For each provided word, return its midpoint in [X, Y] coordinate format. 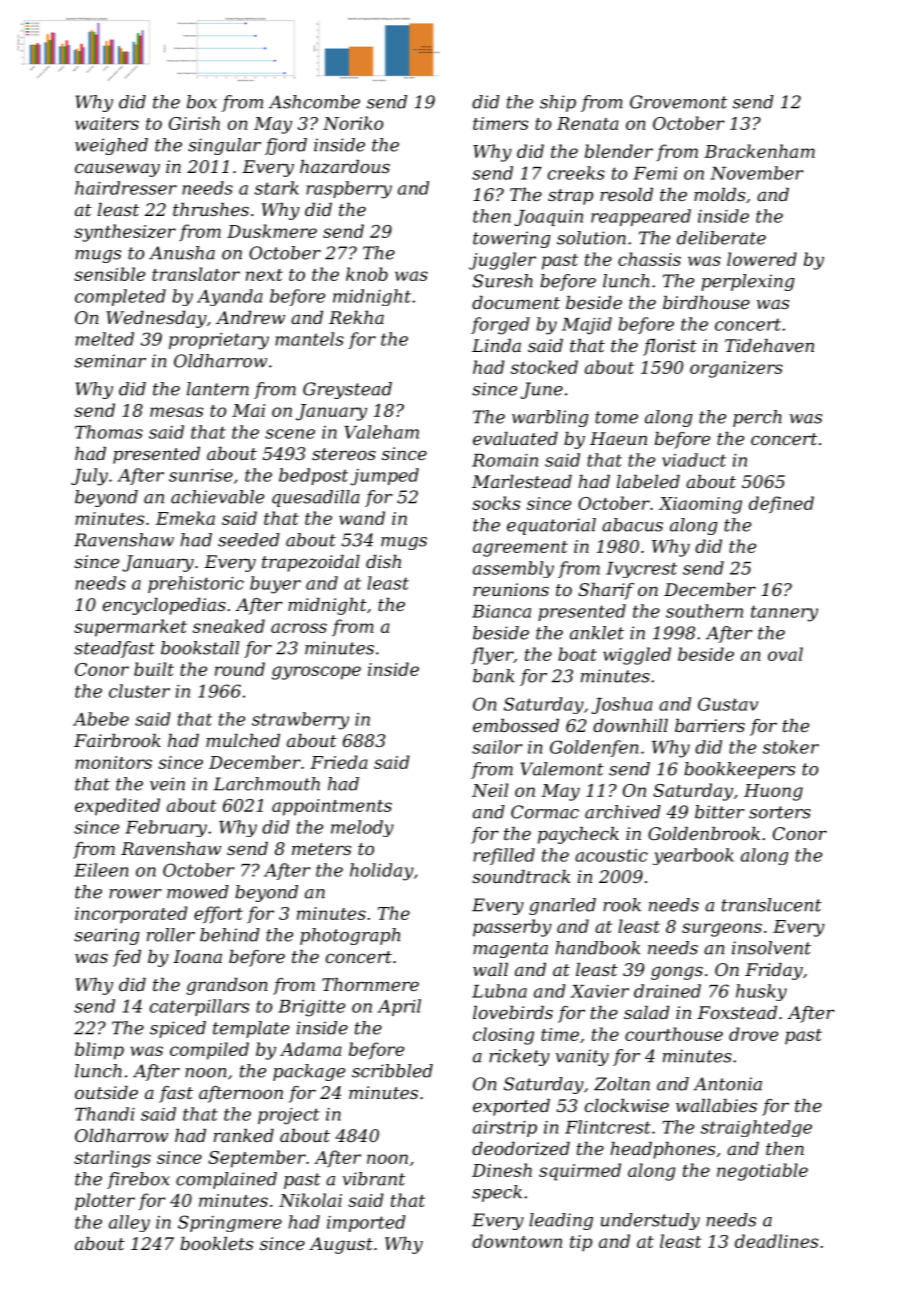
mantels [309, 339]
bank [494, 676]
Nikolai [310, 1200]
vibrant [374, 1179]
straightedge [756, 1128]
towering [512, 239]
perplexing [748, 282]
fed [127, 958]
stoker [791, 747]
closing [503, 1036]
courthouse [674, 1034]
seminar [110, 361]
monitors [113, 762]
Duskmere [272, 231]
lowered [762, 259]
